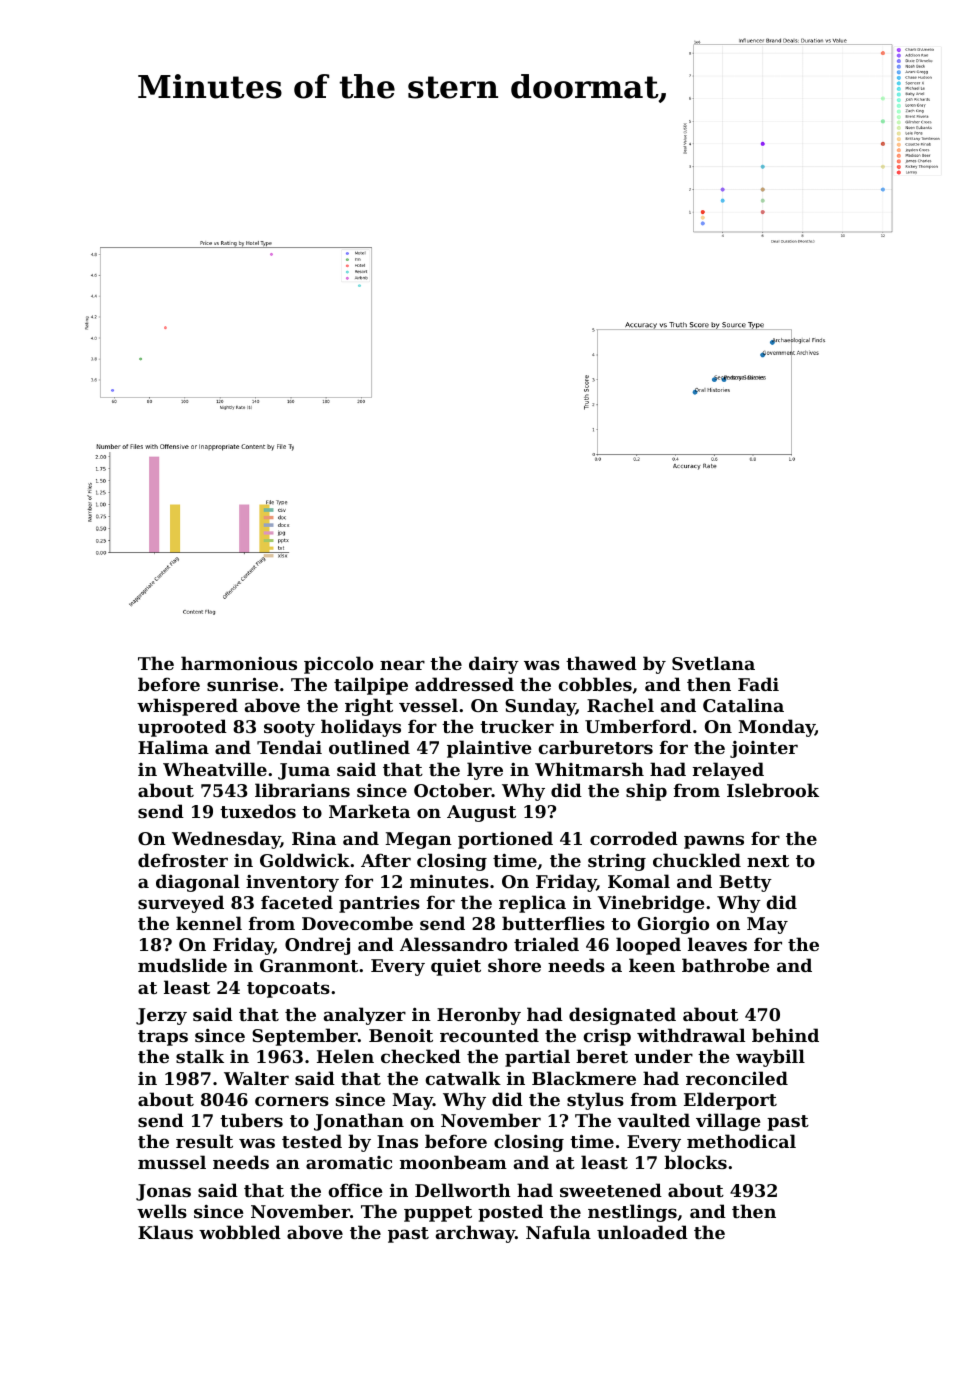  I want to click on office, so click(355, 1190).
